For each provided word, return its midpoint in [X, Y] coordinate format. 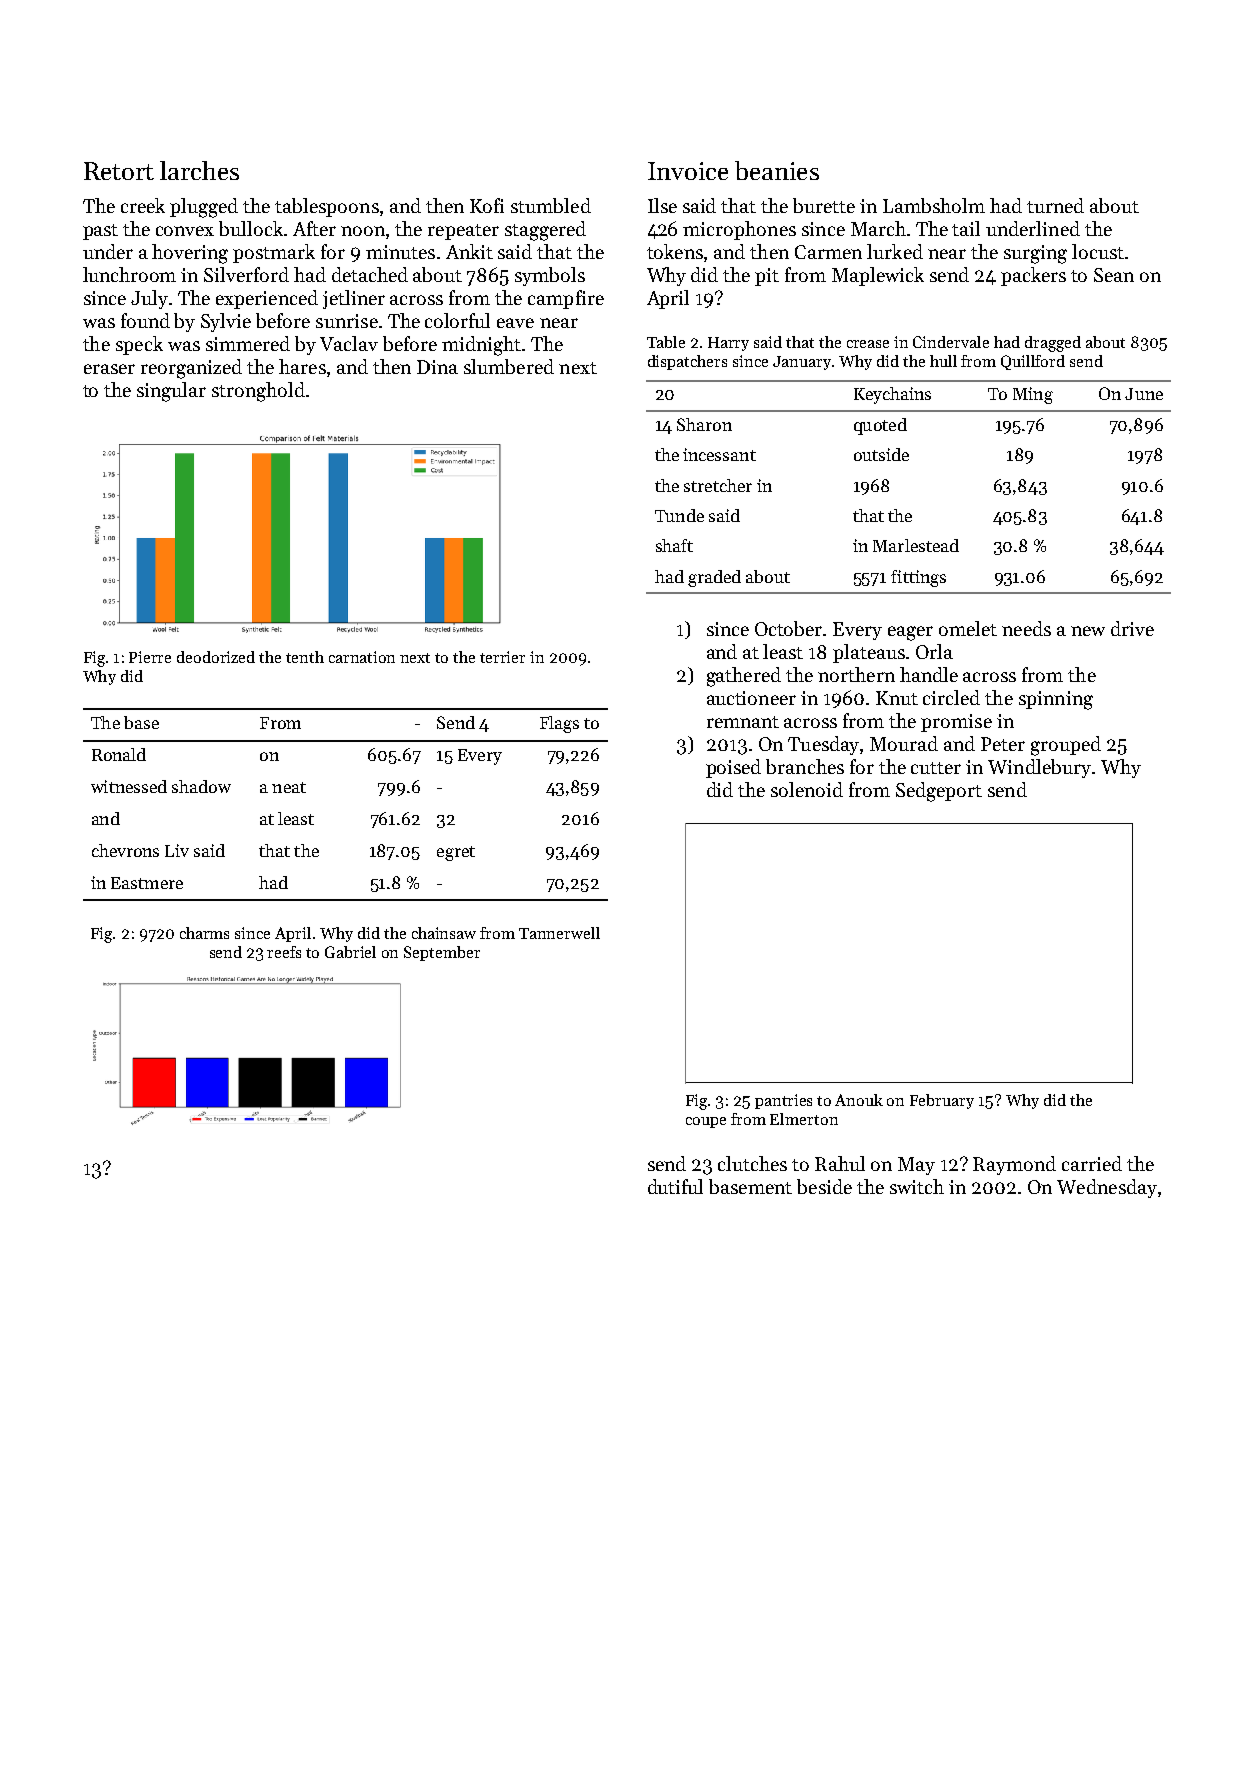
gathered [744, 677]
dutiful [675, 1186]
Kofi [487, 205]
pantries [783, 1101]
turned [1055, 205]
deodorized [216, 657]
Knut [897, 698]
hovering [190, 254]
